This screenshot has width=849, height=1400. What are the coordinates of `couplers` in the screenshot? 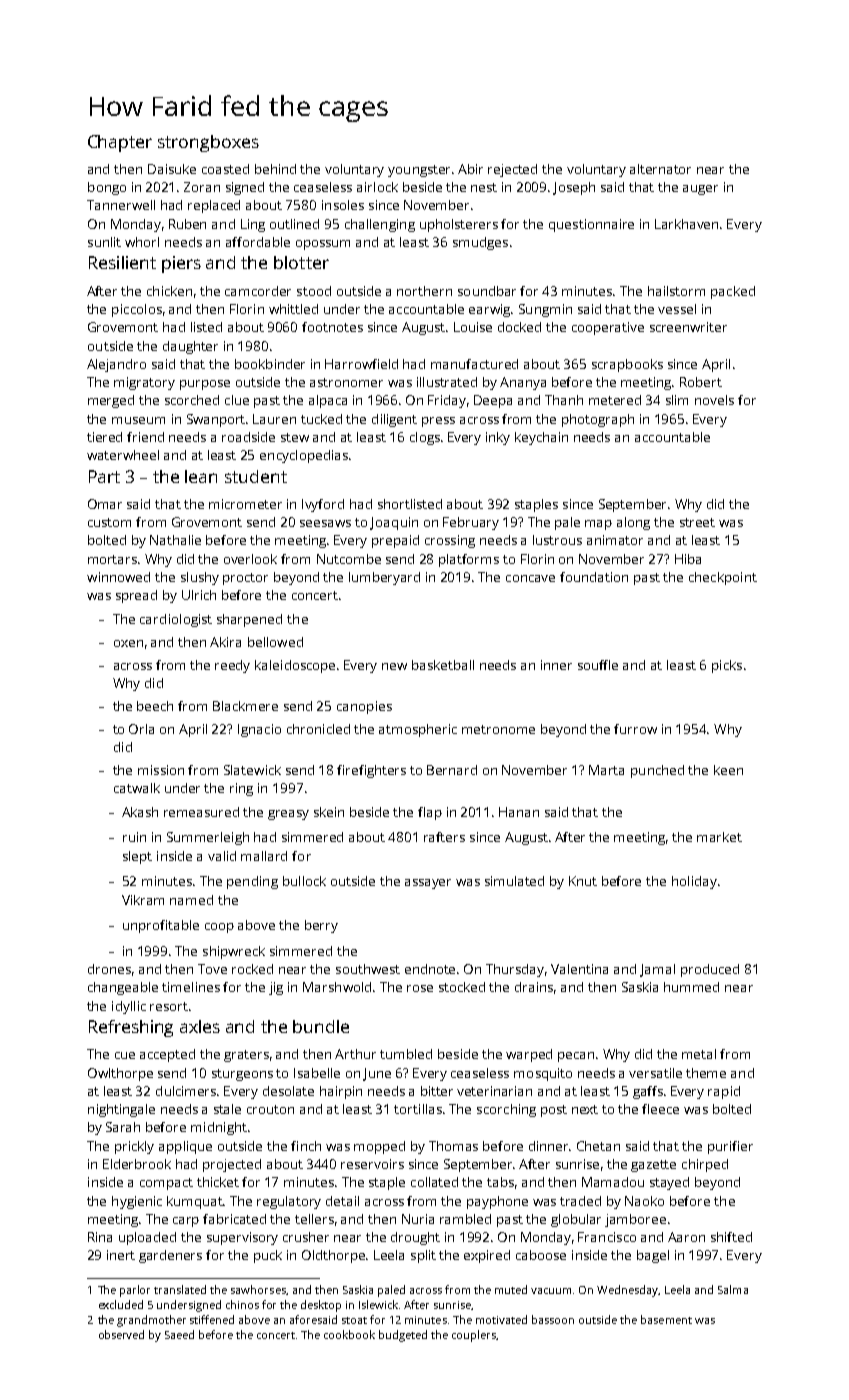 It's located at (474, 1336).
